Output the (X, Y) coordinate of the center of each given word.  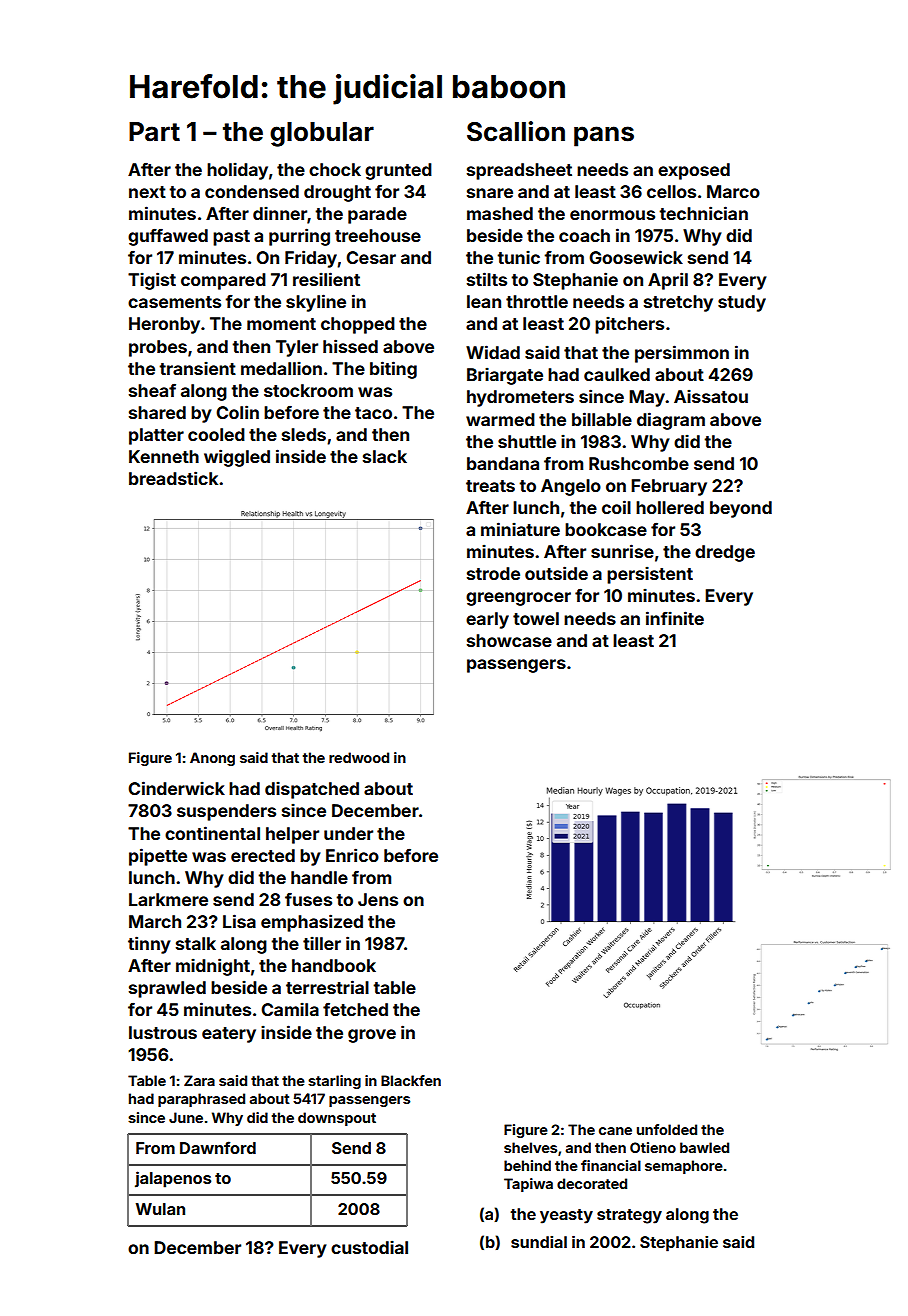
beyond (741, 509)
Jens (378, 899)
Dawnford (218, 1147)
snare (490, 193)
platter (156, 436)
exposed (694, 171)
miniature (520, 529)
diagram (671, 421)
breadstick (173, 478)
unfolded (667, 1129)
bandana (503, 463)
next (147, 192)
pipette (158, 857)
